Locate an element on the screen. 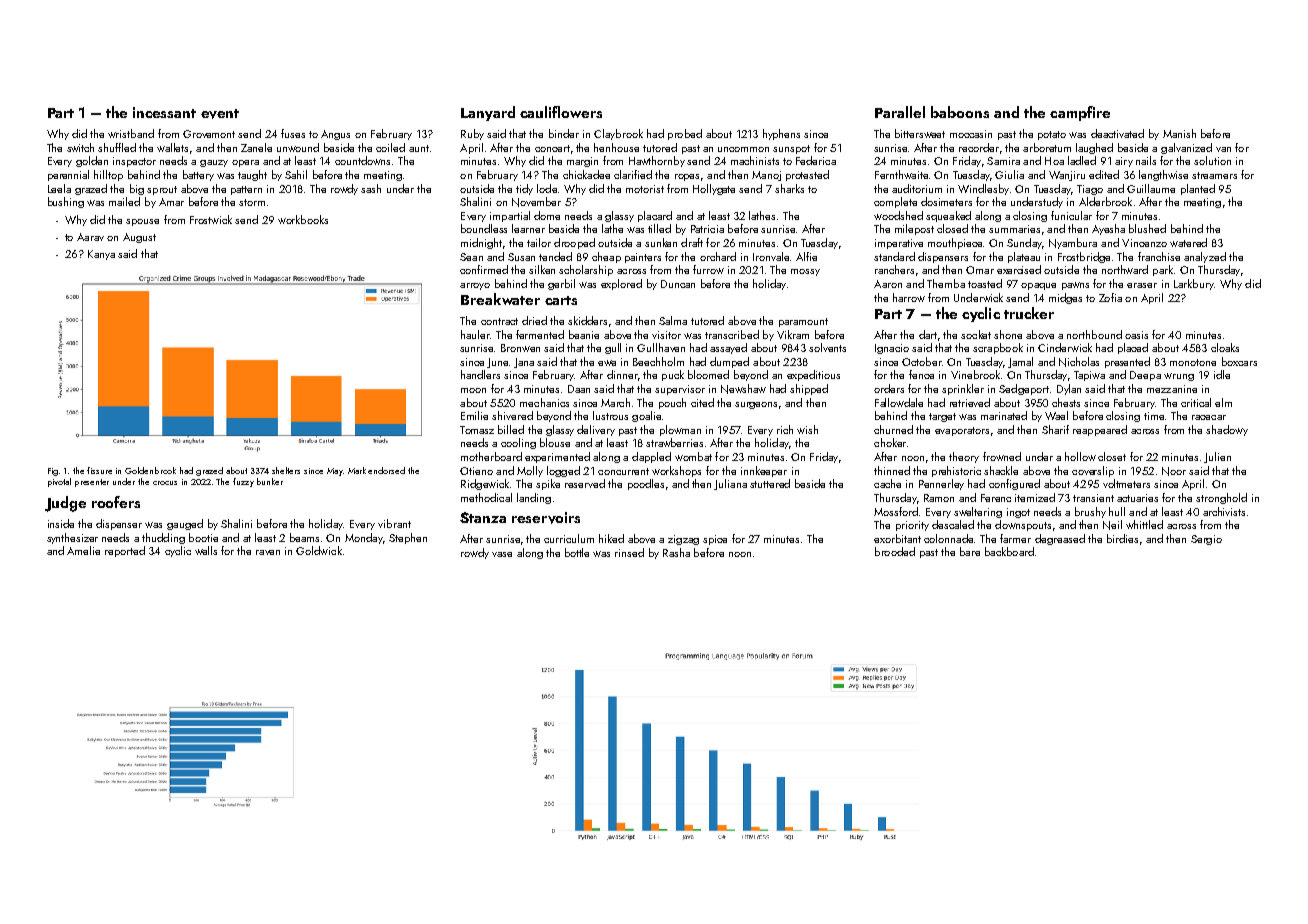  Lanyard is located at coordinates (488, 113).
